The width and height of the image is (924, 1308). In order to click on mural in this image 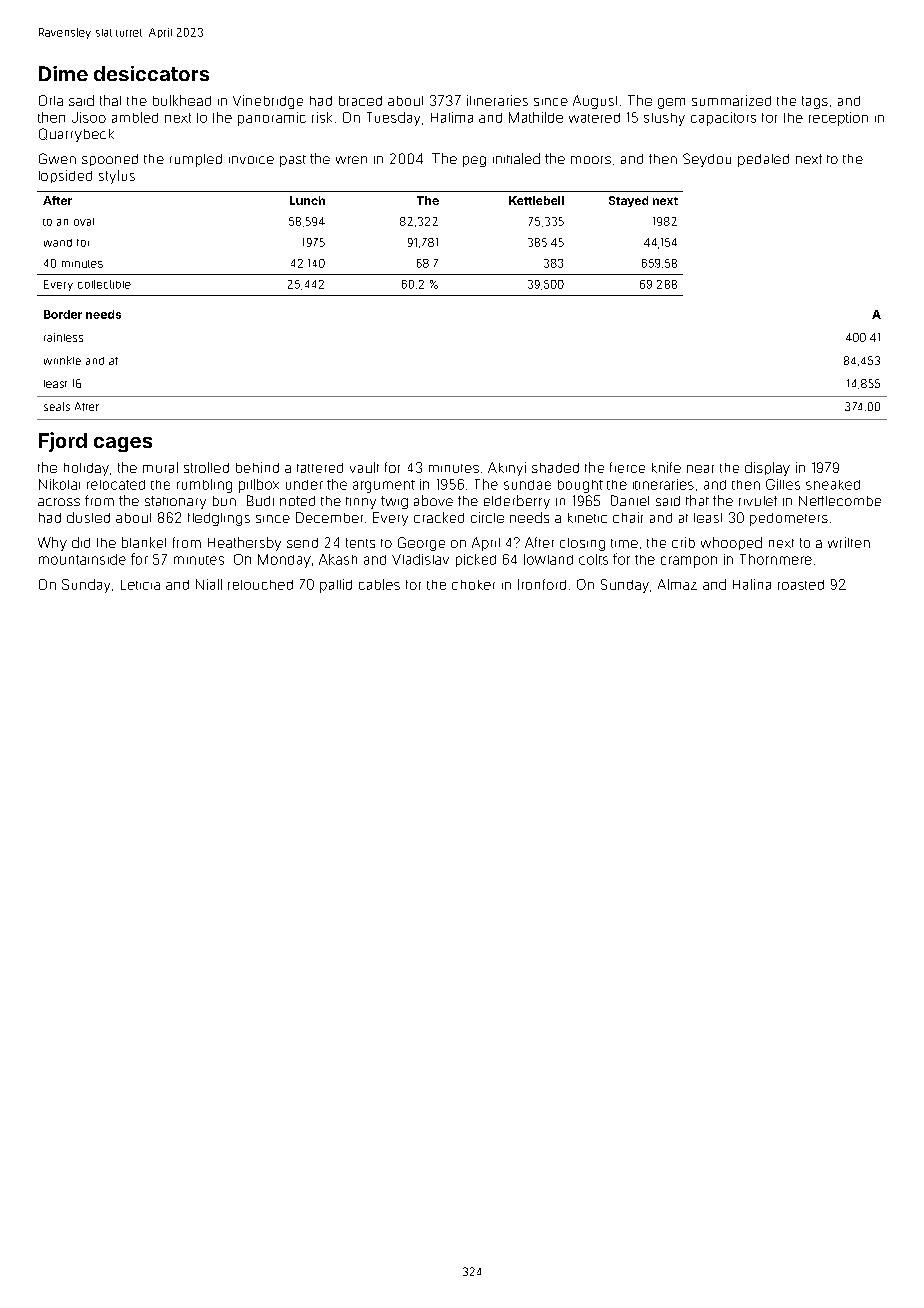, I will do `click(160, 467)`.
